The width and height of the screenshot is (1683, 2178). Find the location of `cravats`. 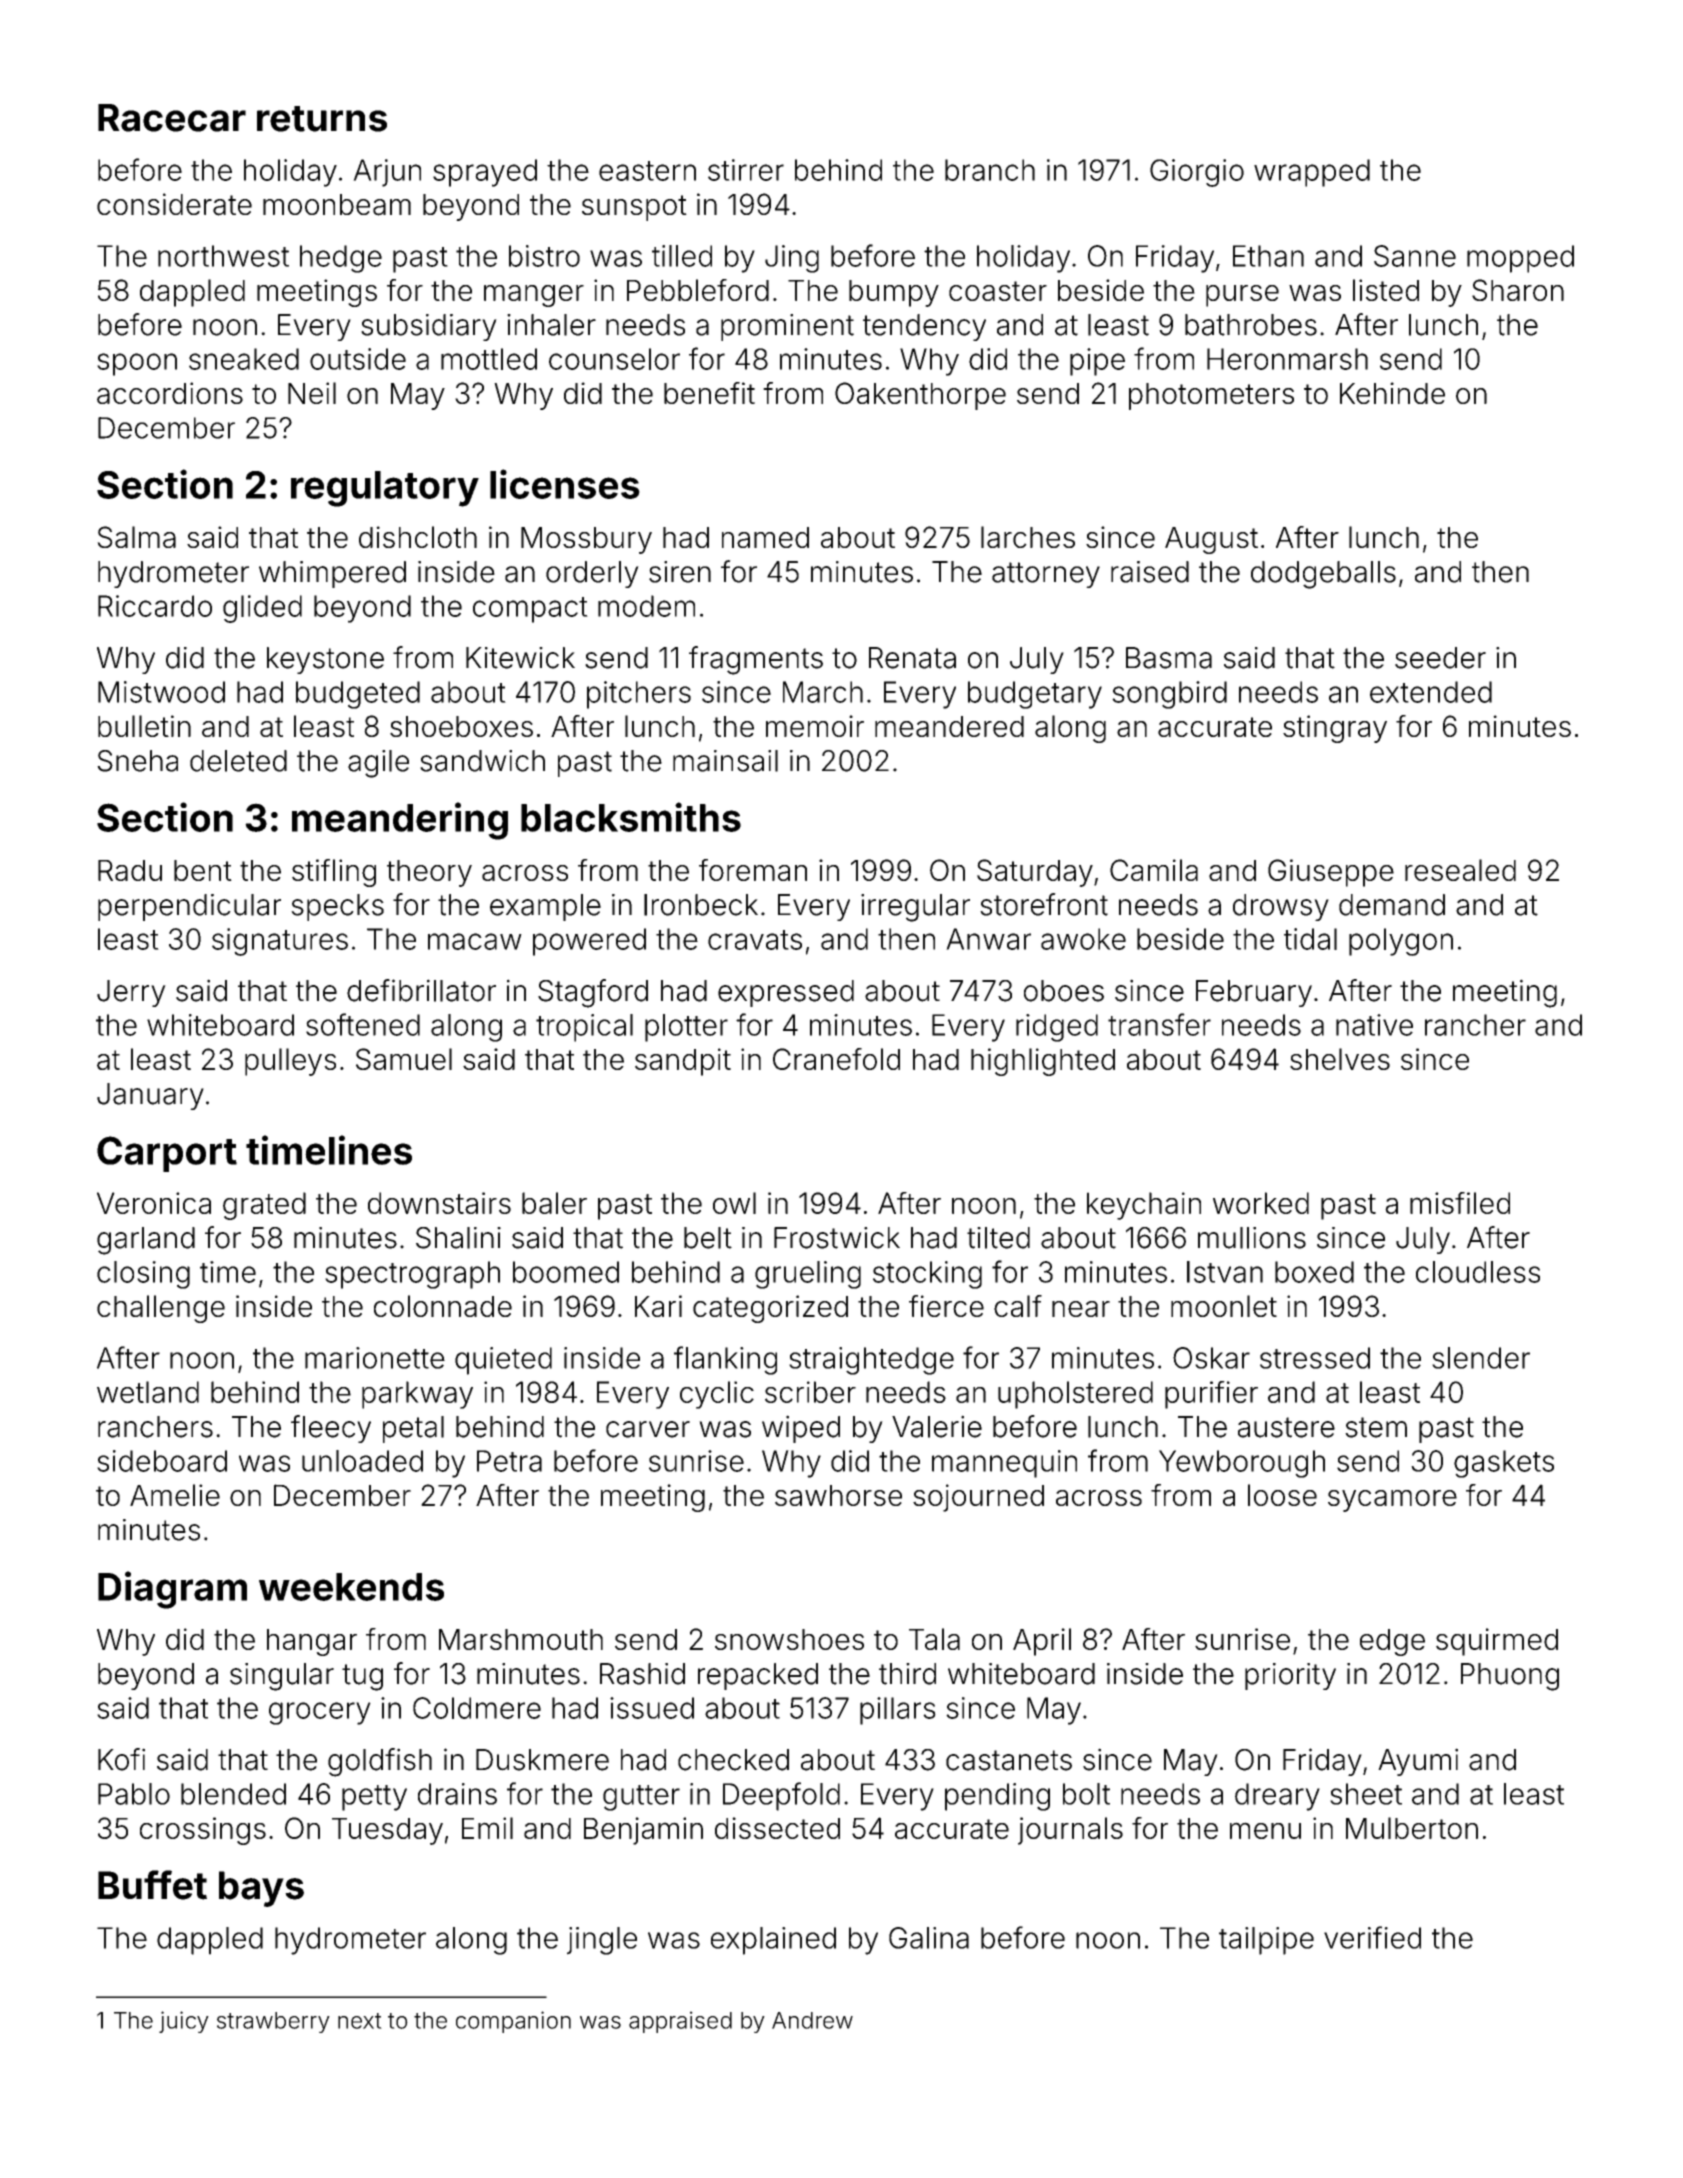

cravats is located at coordinates (755, 940).
